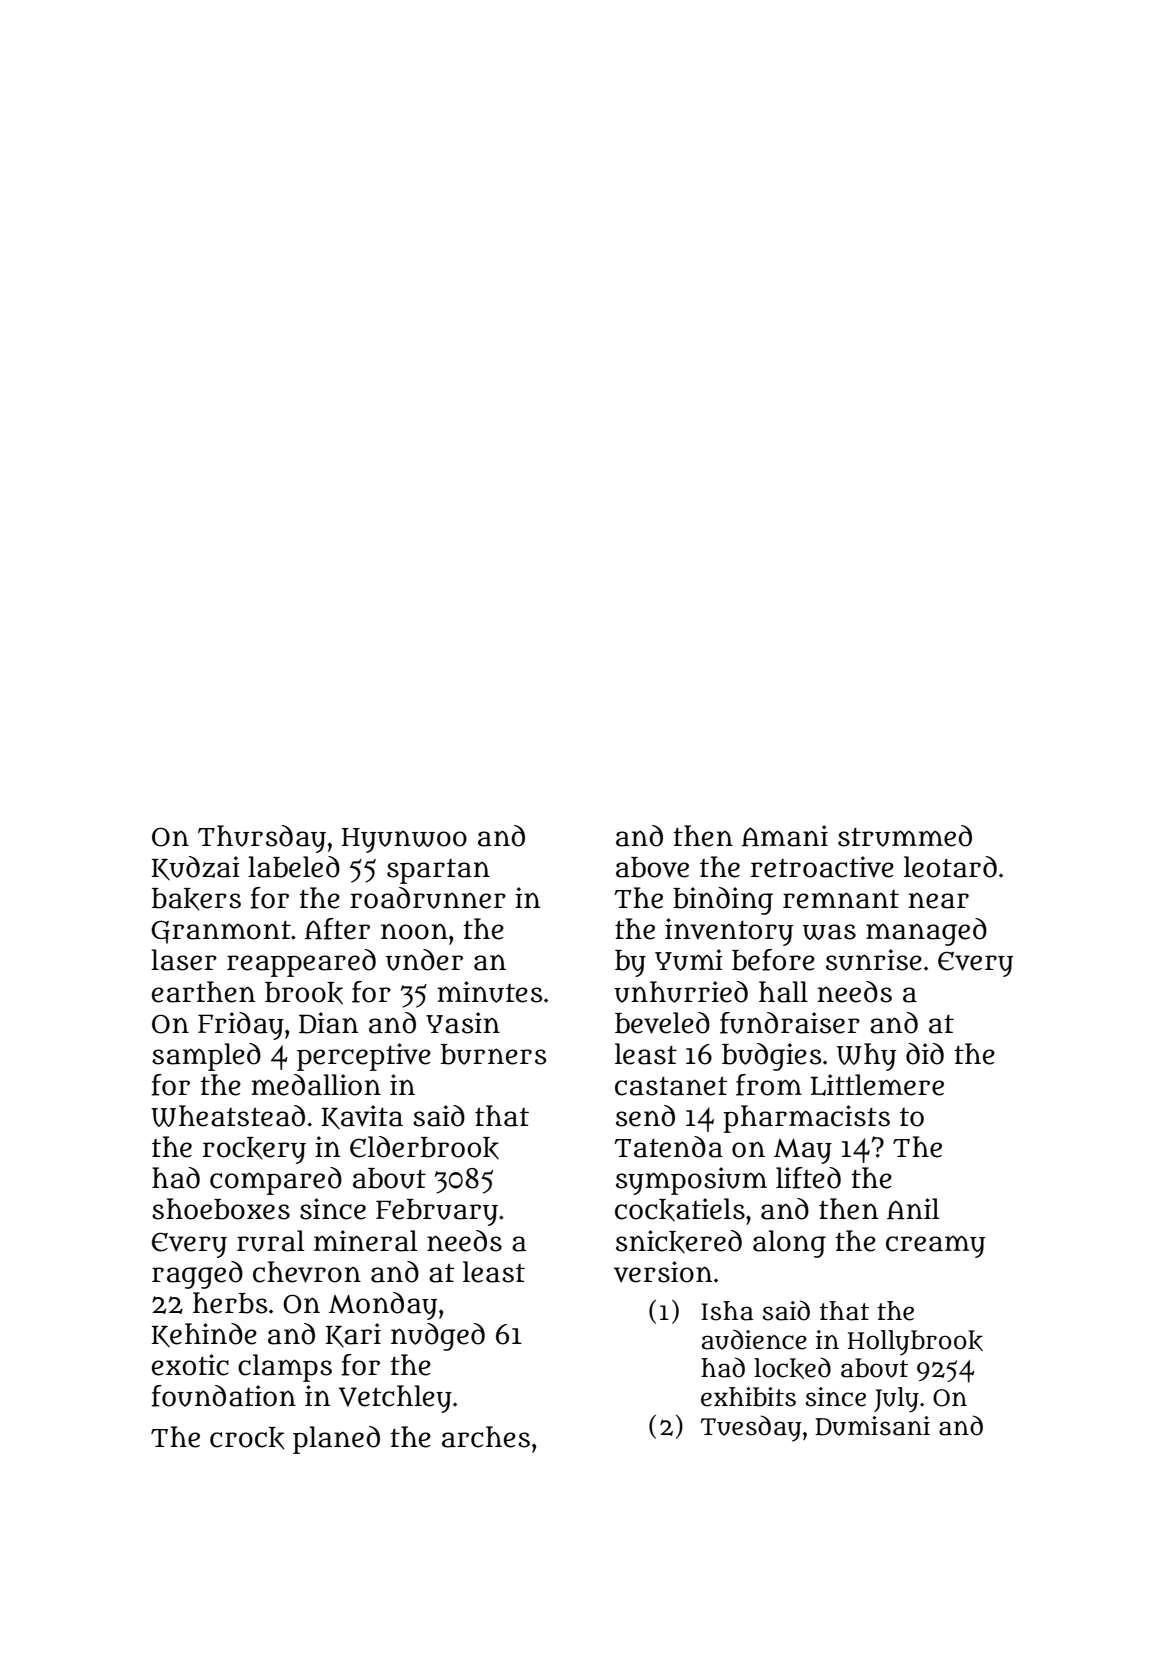  I want to click on Littlemere, so click(877, 1085).
